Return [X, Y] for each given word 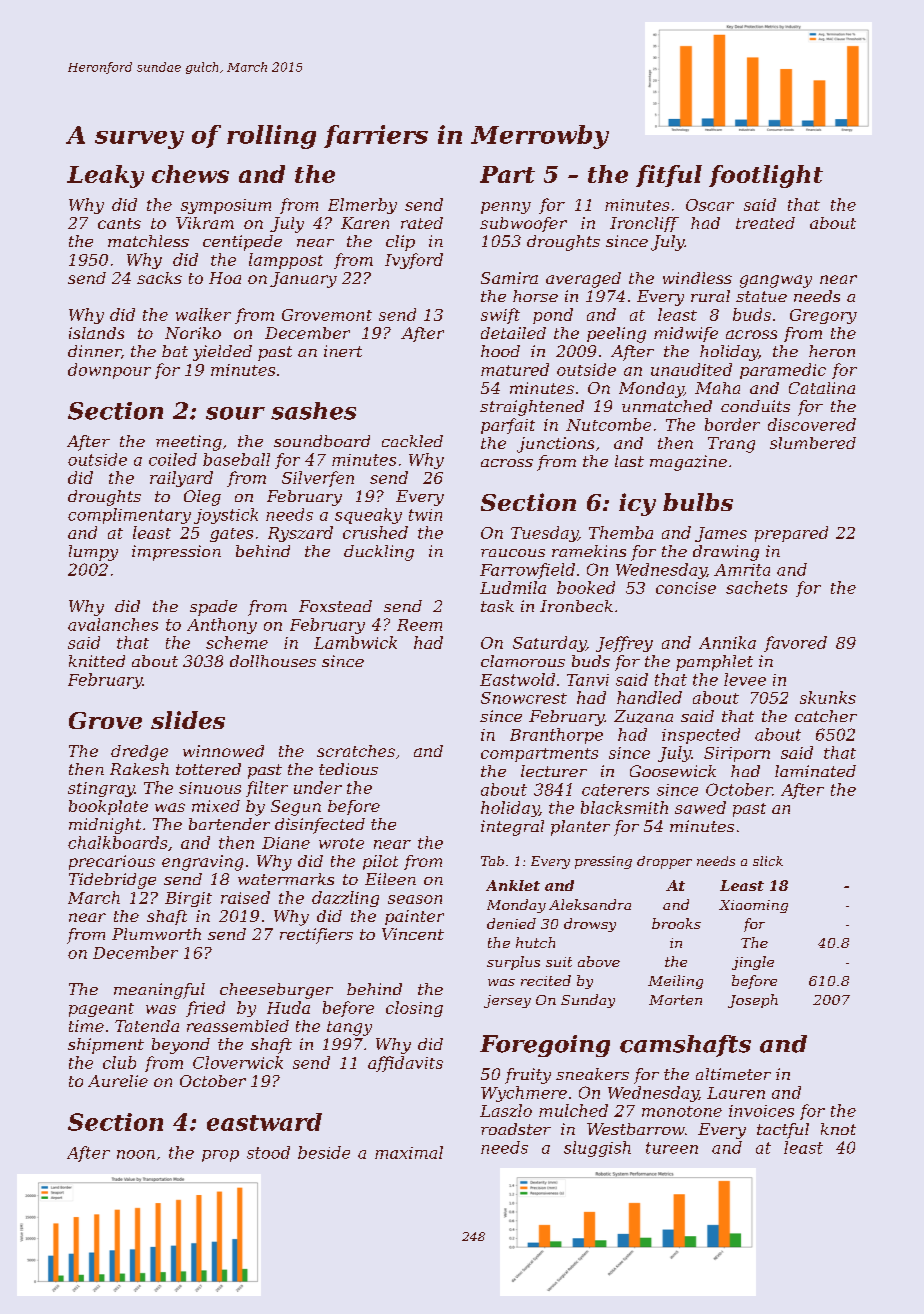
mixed [216, 806]
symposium [226, 206]
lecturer [554, 771]
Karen [365, 223]
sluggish [597, 1149]
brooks [676, 923]
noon [136, 1154]
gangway [776, 281]
